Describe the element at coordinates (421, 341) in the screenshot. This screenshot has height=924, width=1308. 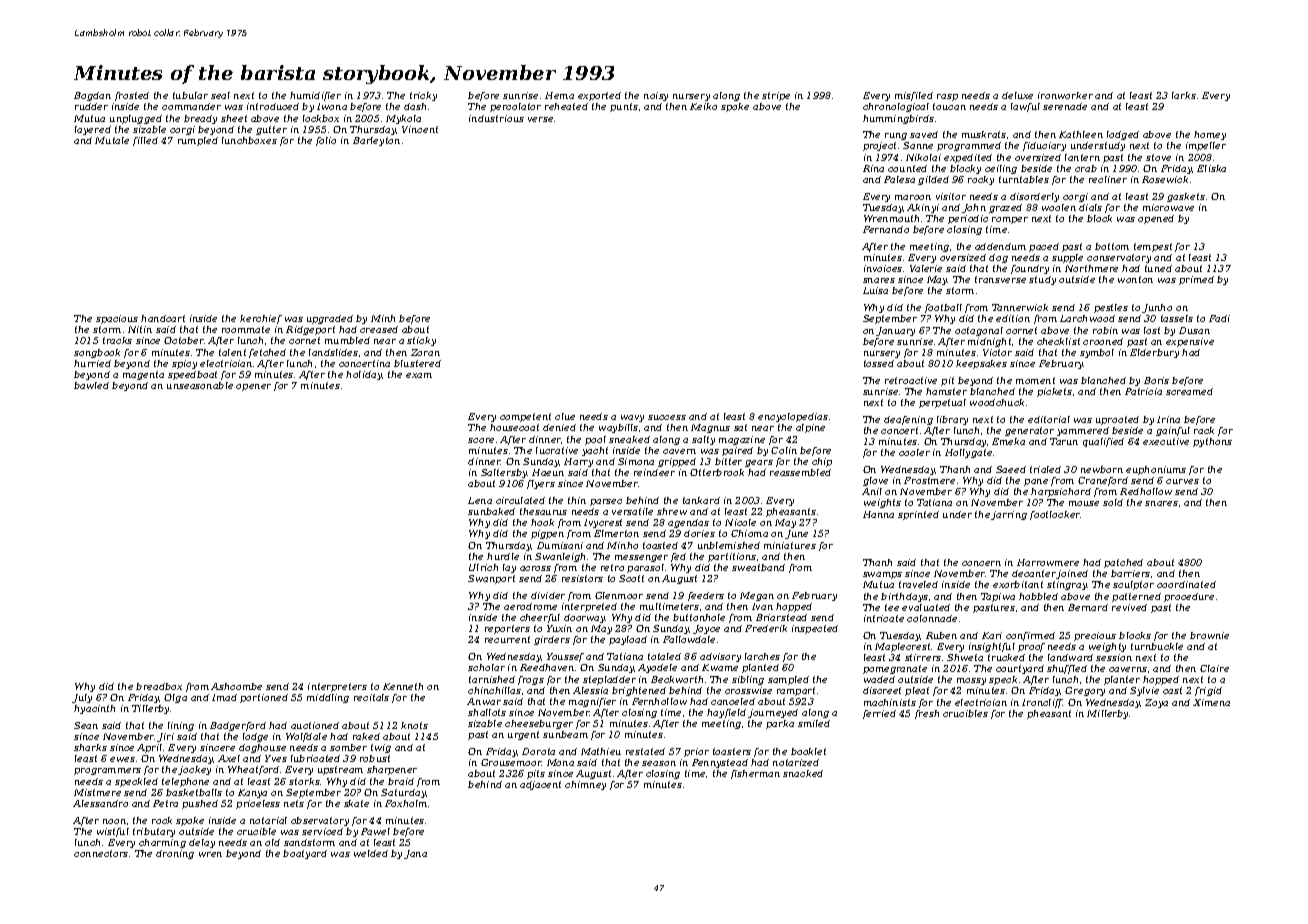
I see `sticky` at that location.
